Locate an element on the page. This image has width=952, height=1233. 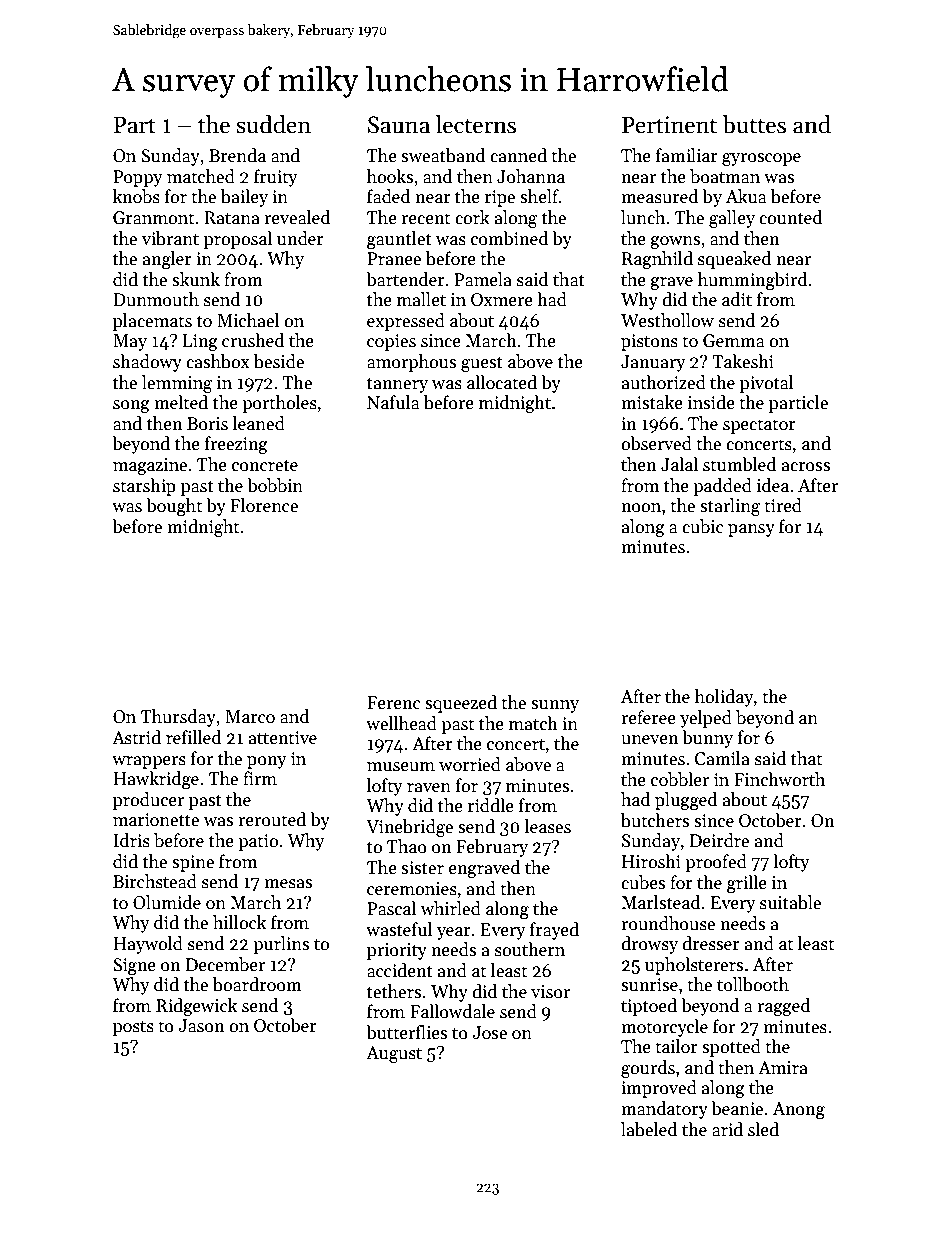
posts is located at coordinates (133, 1028).
